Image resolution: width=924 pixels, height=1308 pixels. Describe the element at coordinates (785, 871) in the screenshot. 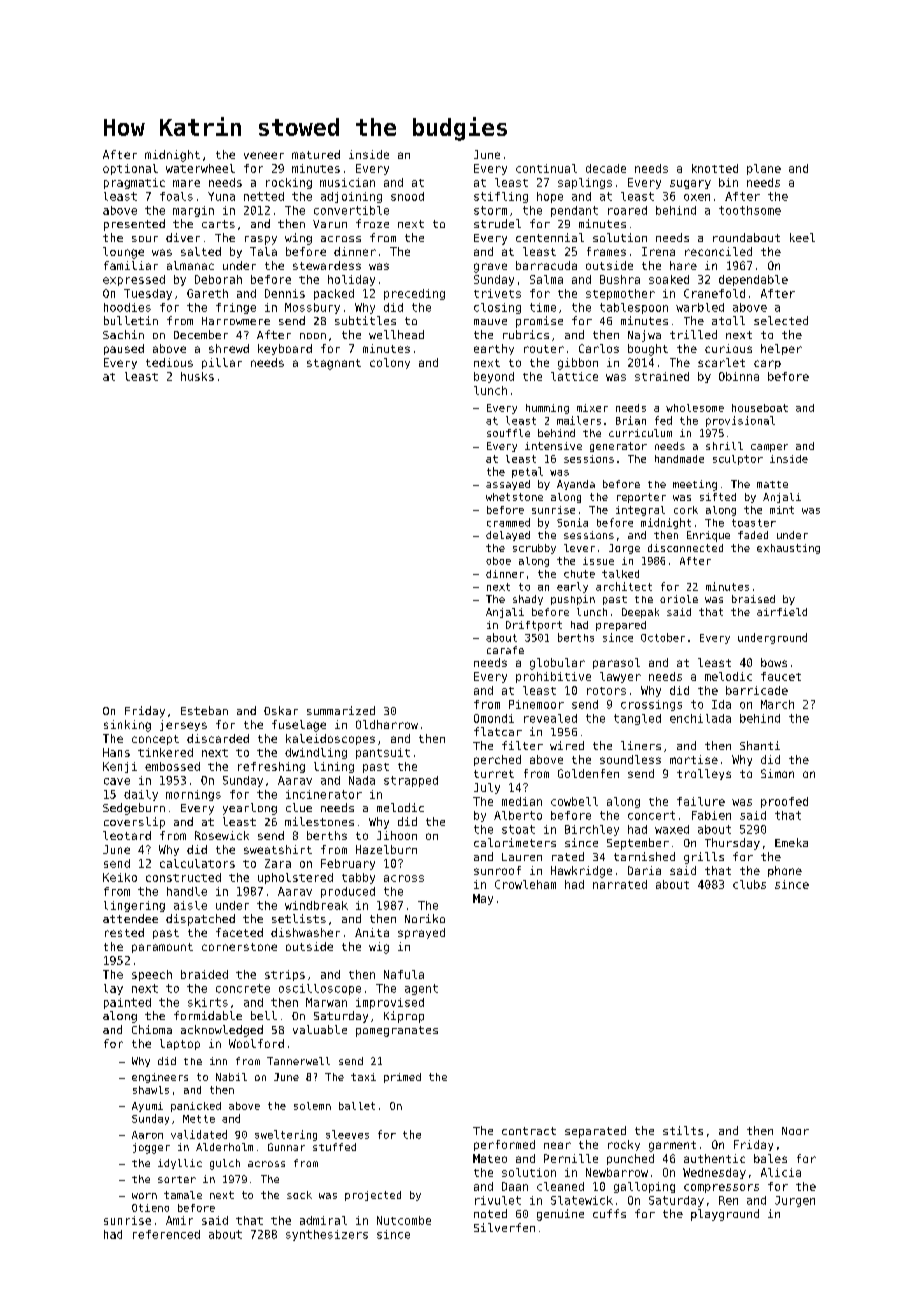

I see `phone` at that location.
